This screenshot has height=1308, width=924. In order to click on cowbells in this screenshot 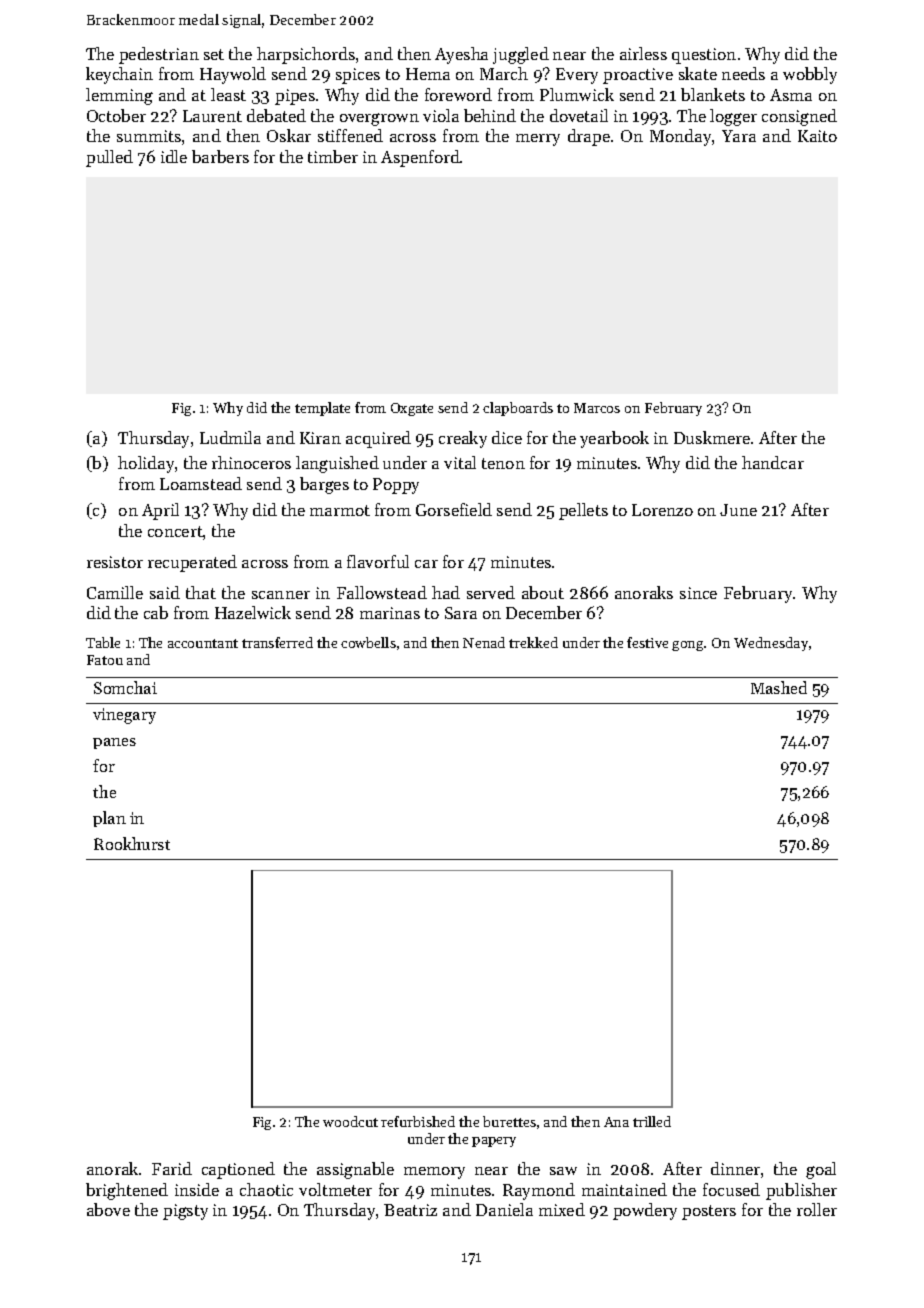, I will do `click(368, 642)`.
